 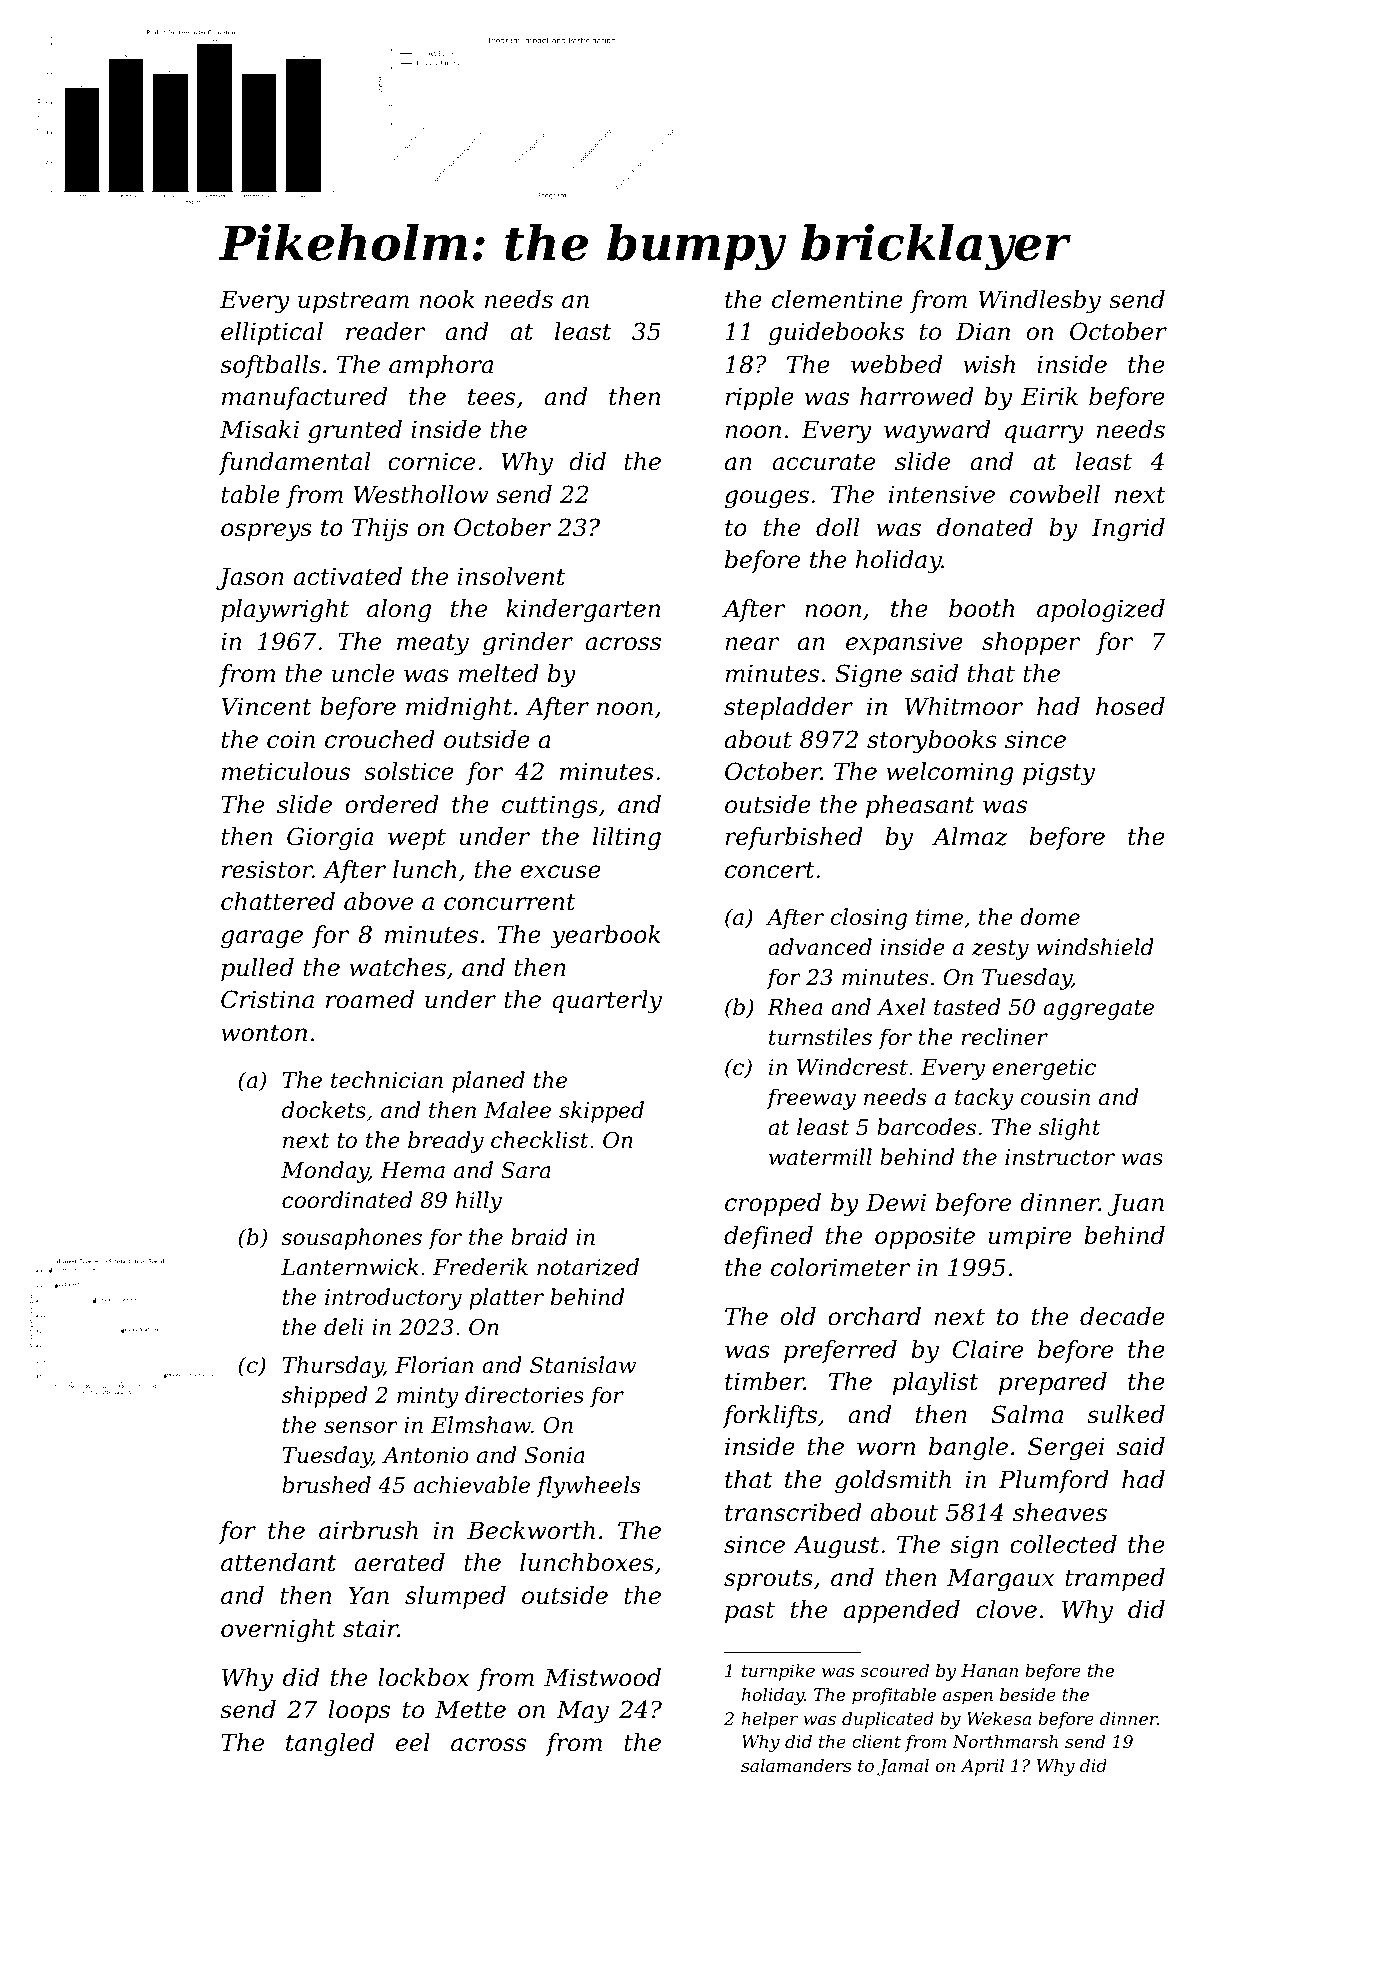 I want to click on grinder, so click(x=528, y=643).
